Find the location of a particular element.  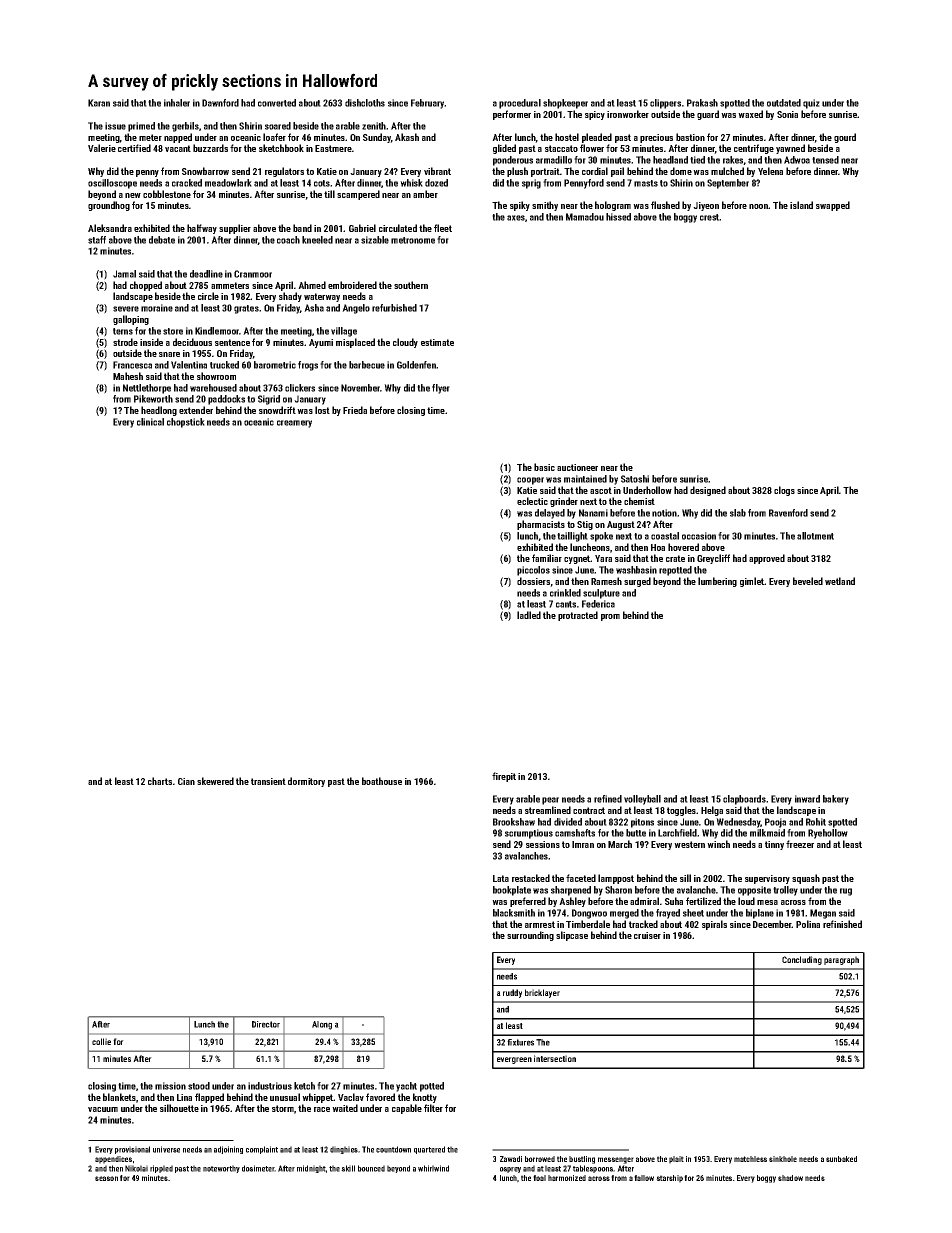

bakery is located at coordinates (836, 800).
